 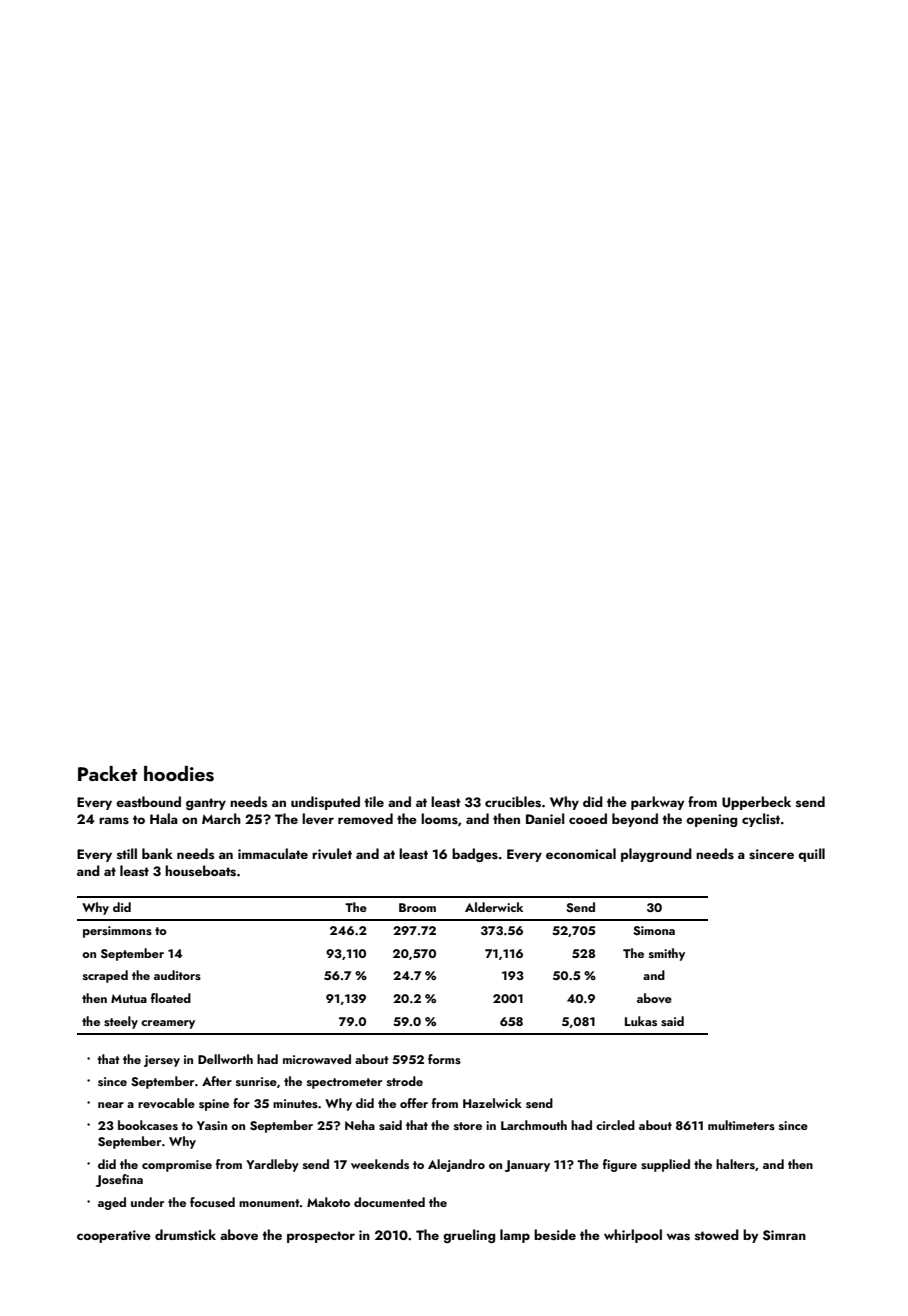 What do you see at coordinates (117, 932) in the image?
I see `persimmons` at bounding box center [117, 932].
